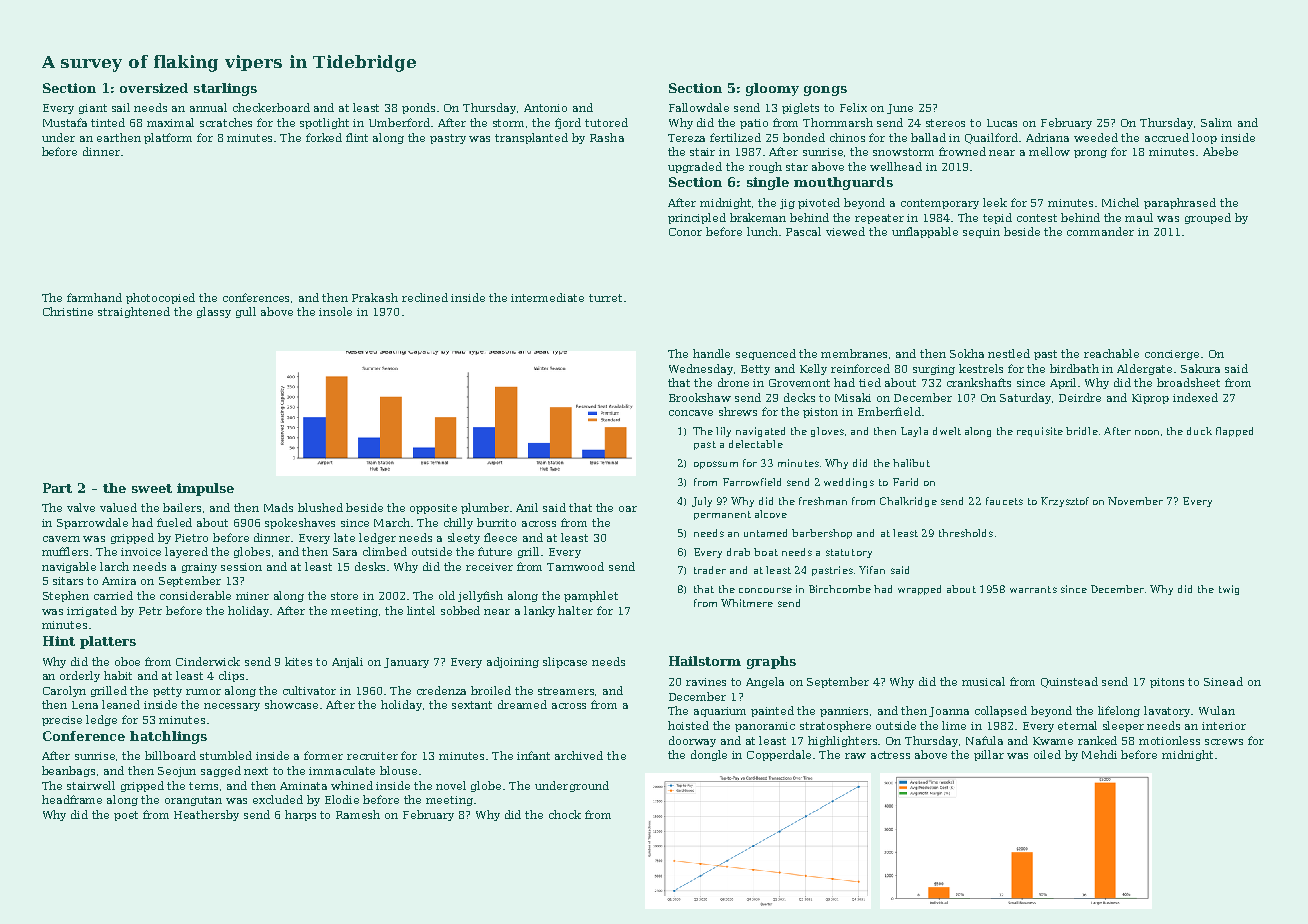  I want to click on thresholds, so click(966, 533).
